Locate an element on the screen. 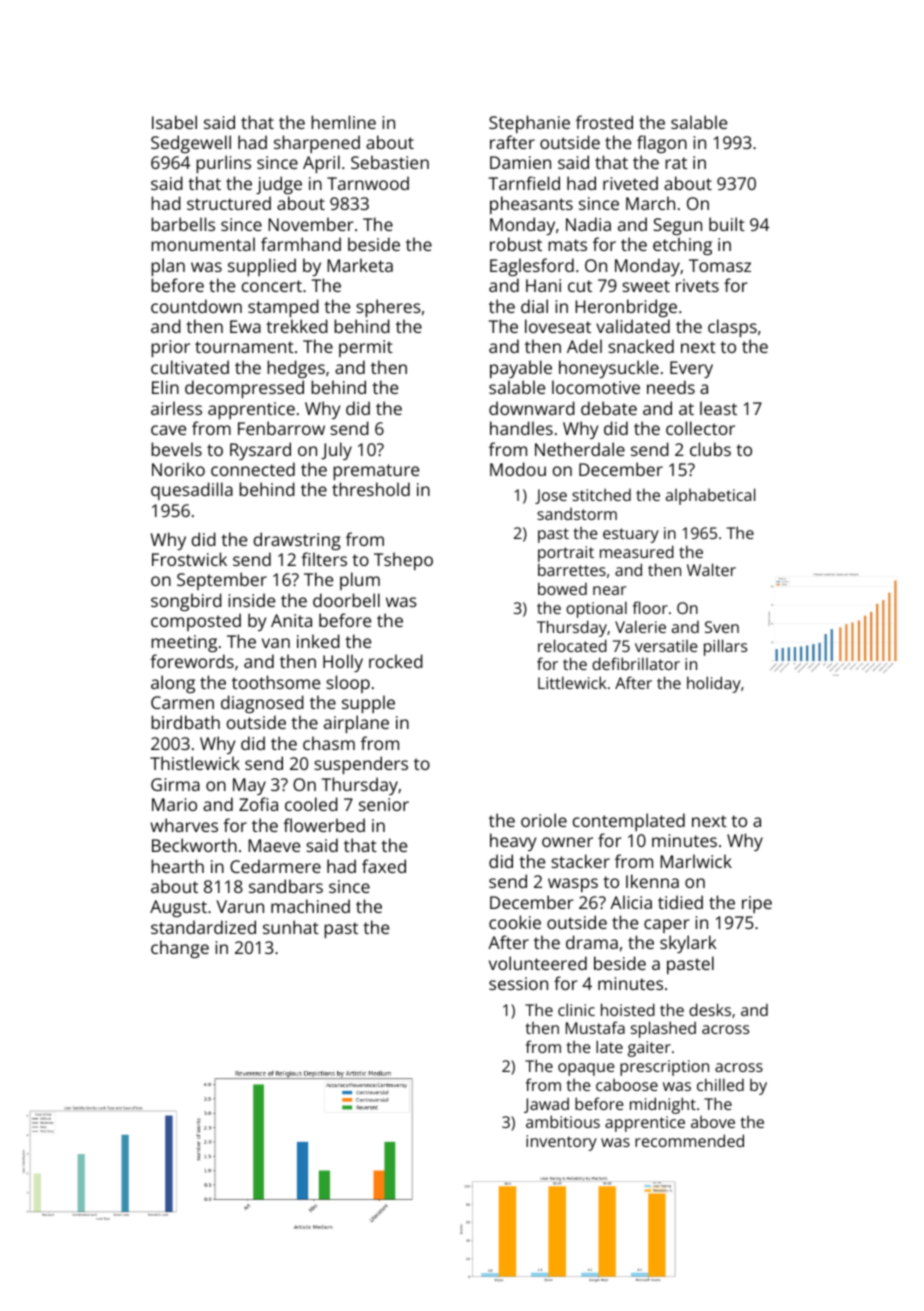  Jawad is located at coordinates (546, 1105).
